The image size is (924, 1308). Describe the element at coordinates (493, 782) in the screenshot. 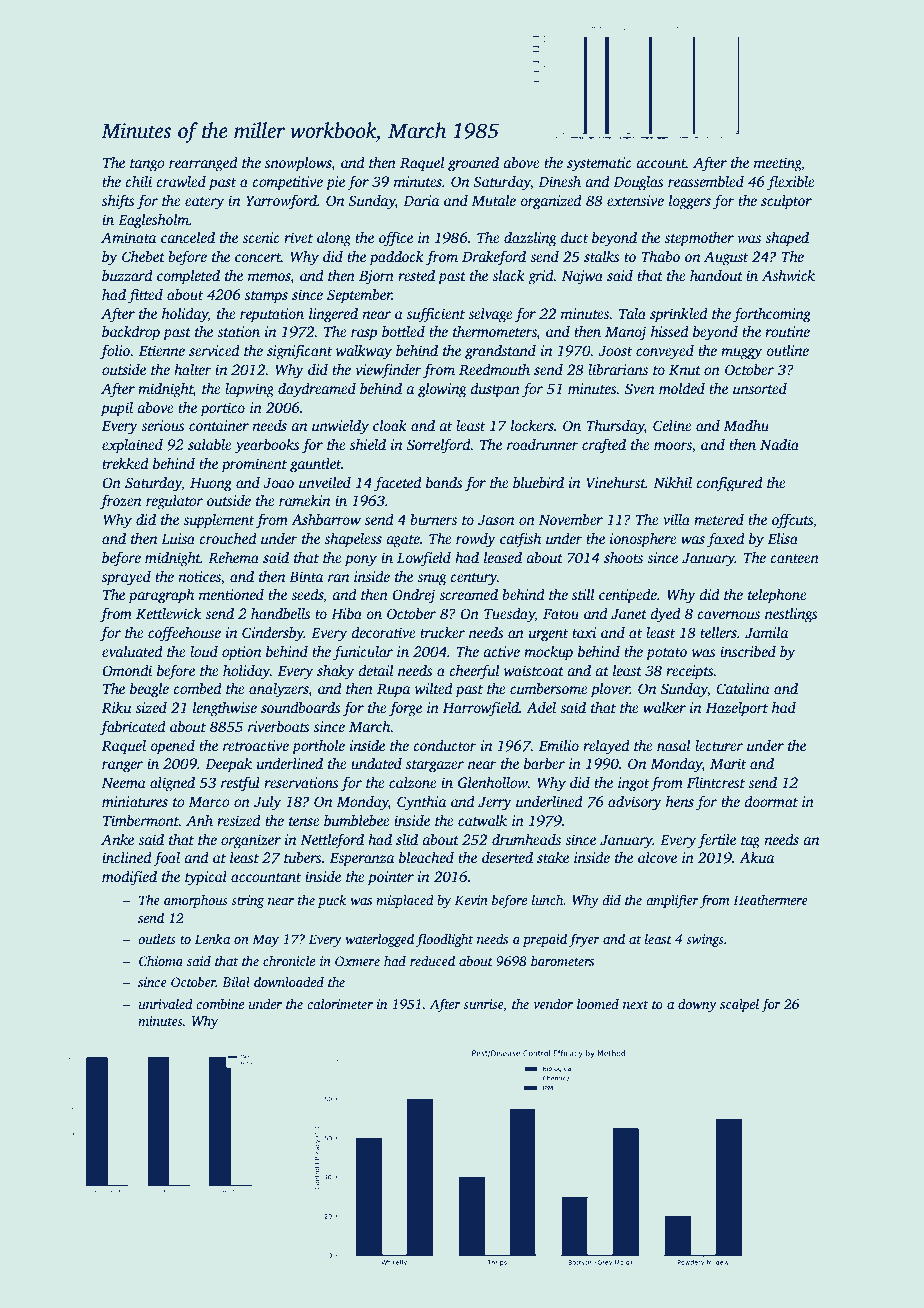

I see `Glenhollow` at that location.
